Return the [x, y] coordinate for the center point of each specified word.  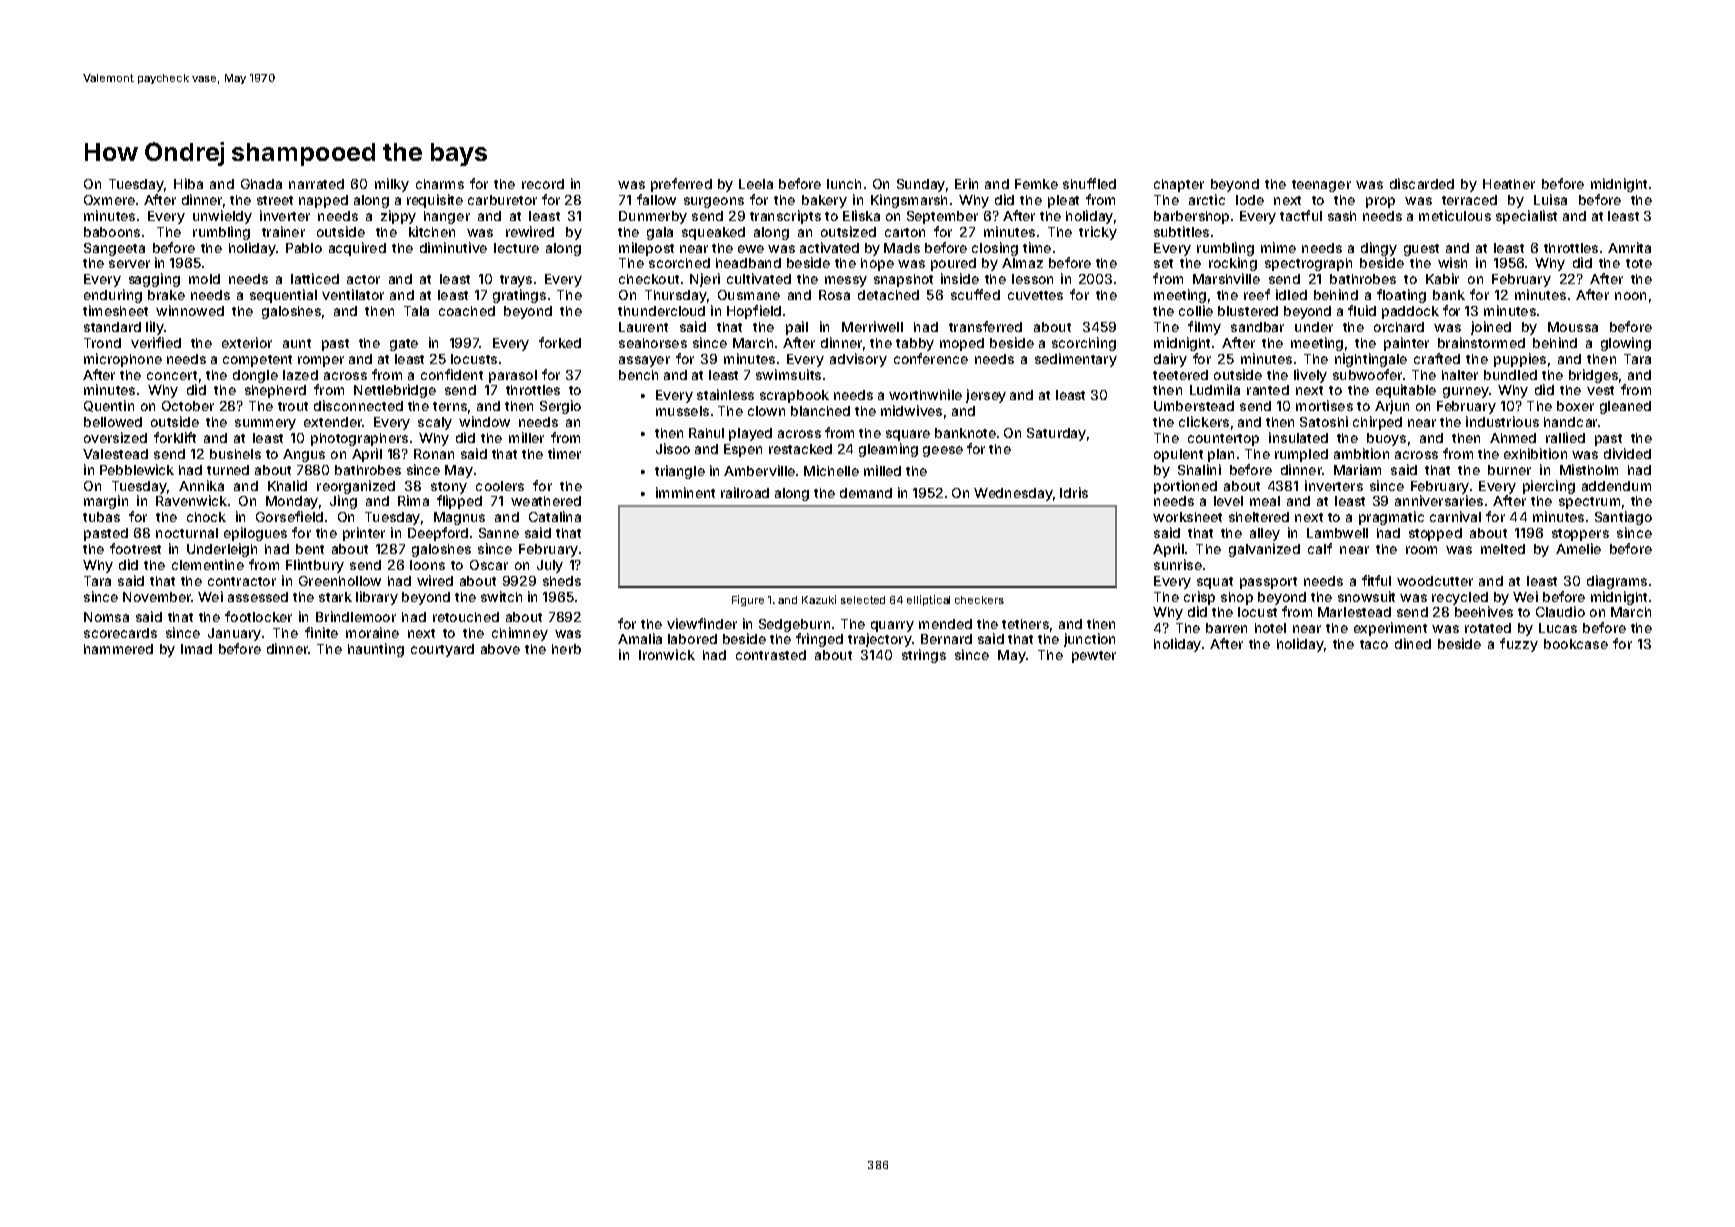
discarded [1422, 183]
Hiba [188, 183]
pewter [1094, 657]
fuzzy [1519, 645]
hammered [118, 649]
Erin [966, 183]
